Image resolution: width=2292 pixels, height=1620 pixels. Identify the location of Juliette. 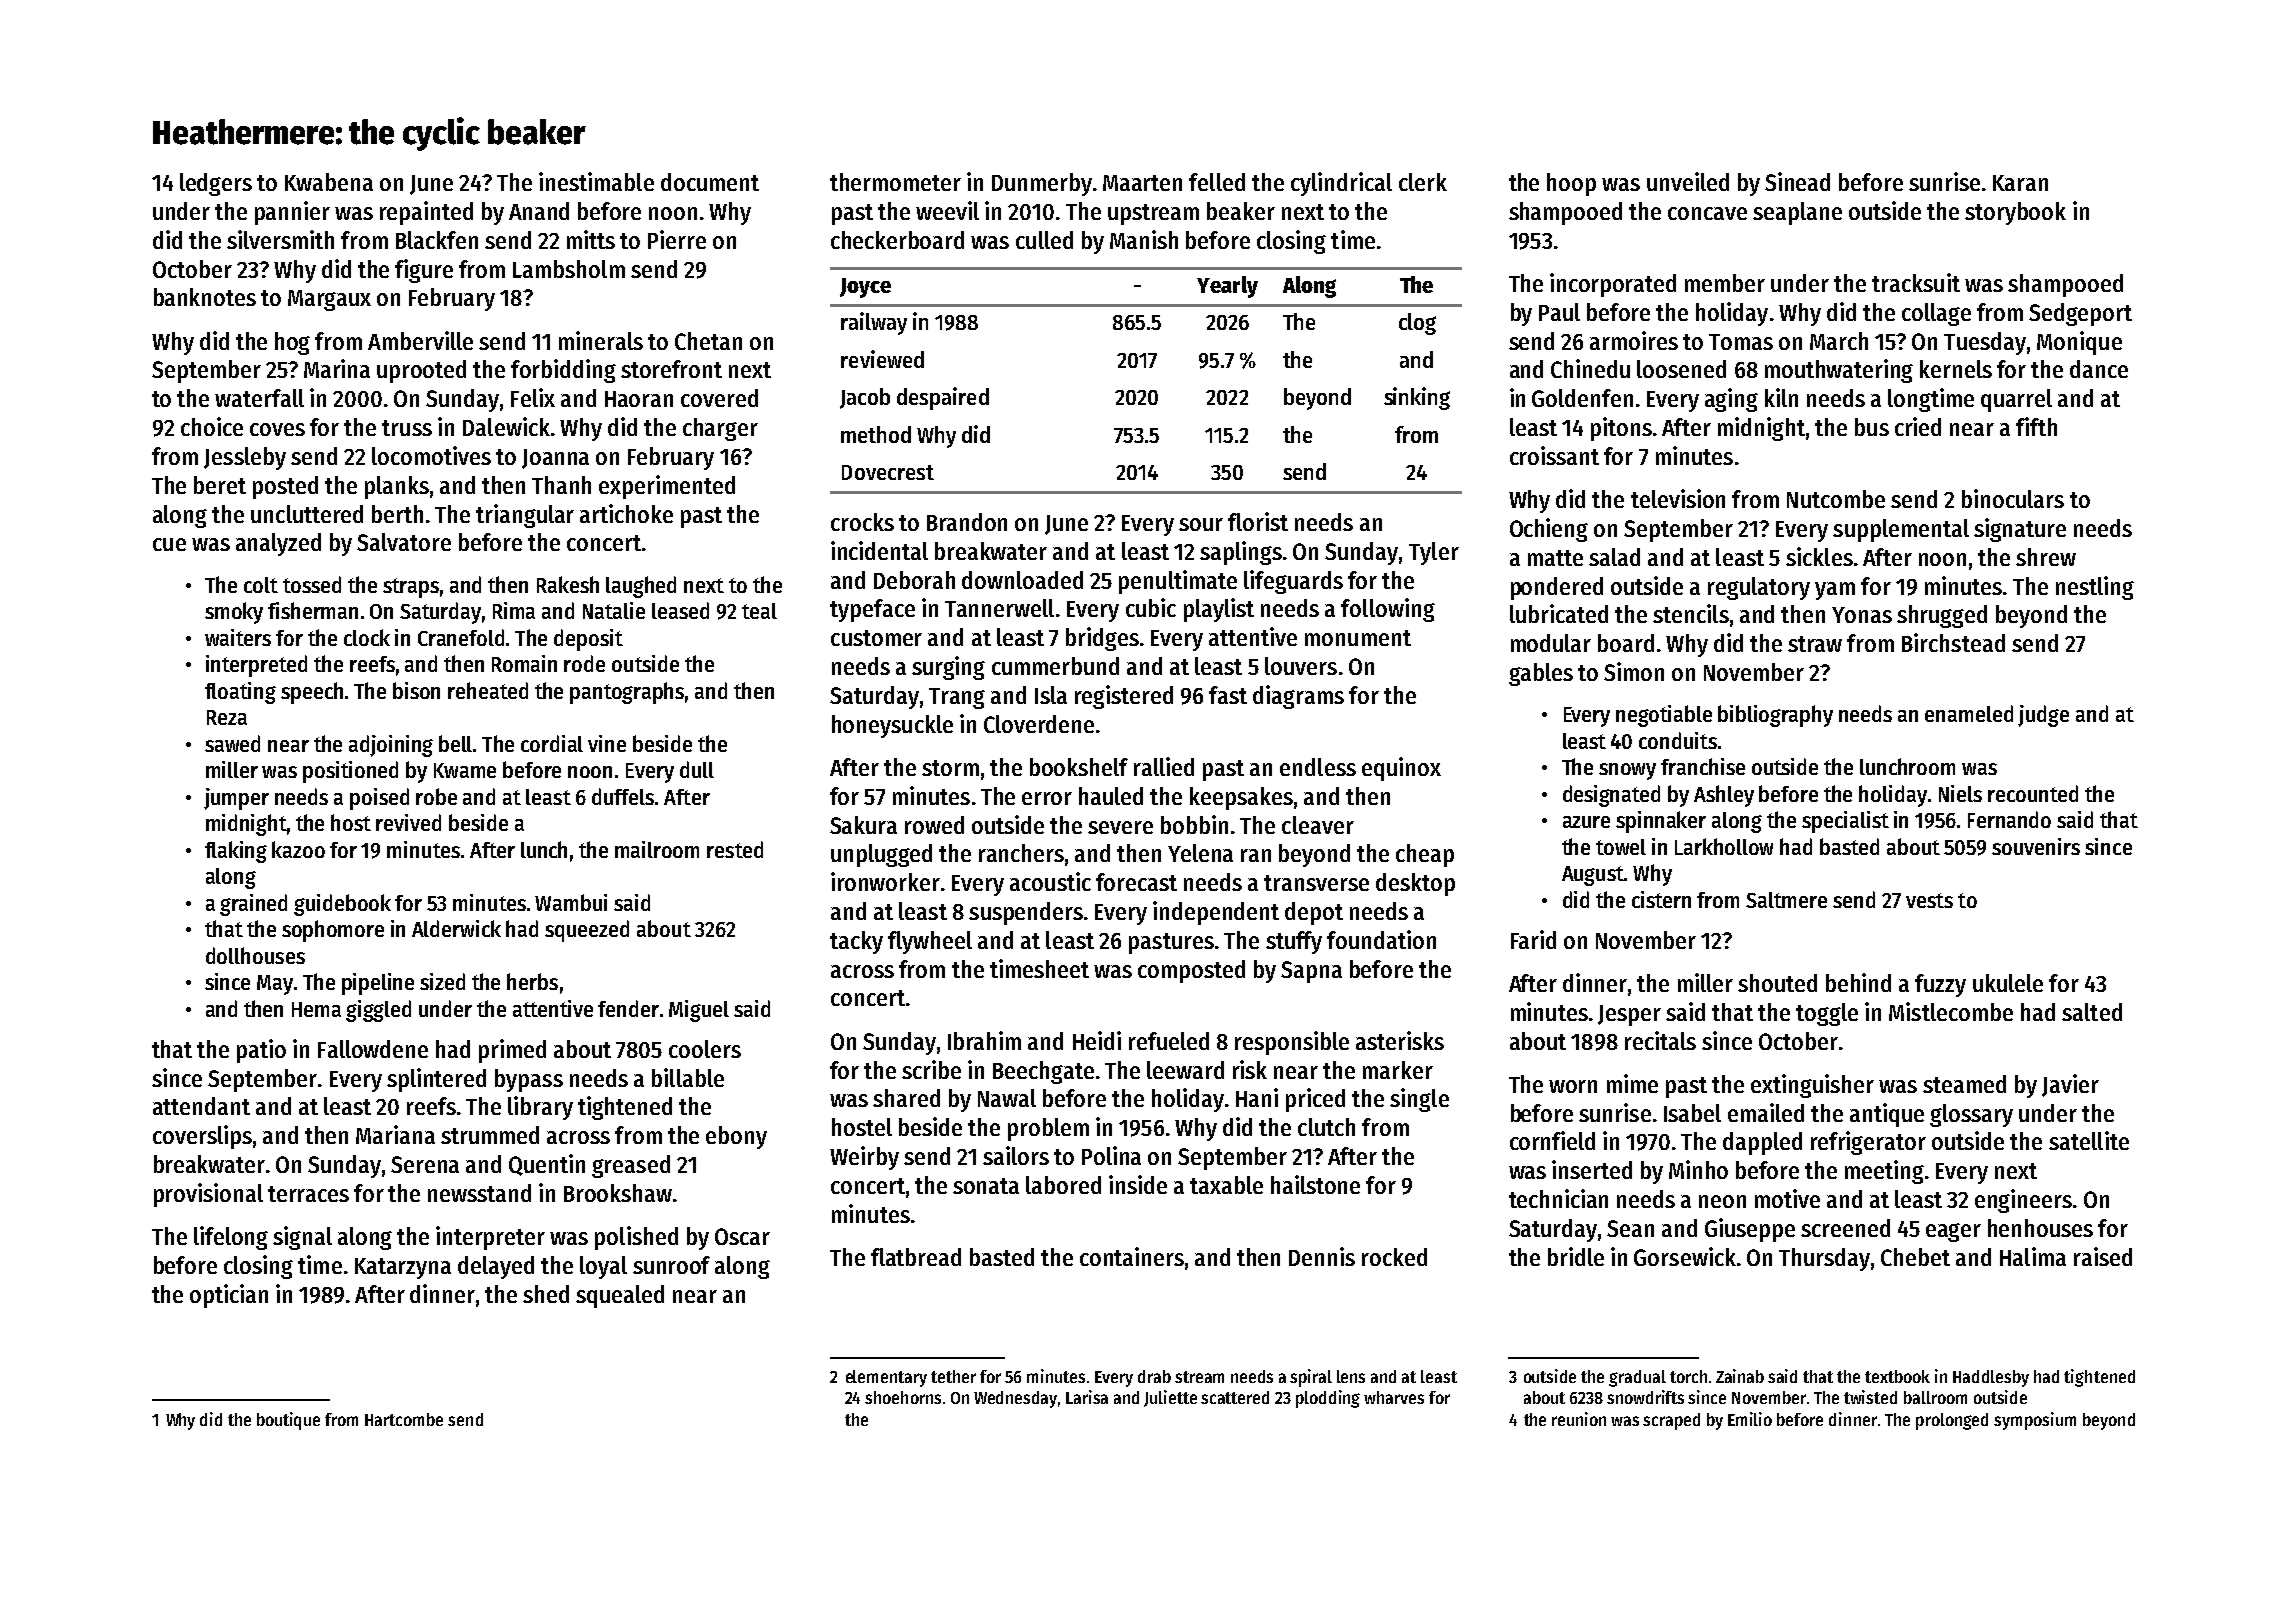
(1170, 1398).
